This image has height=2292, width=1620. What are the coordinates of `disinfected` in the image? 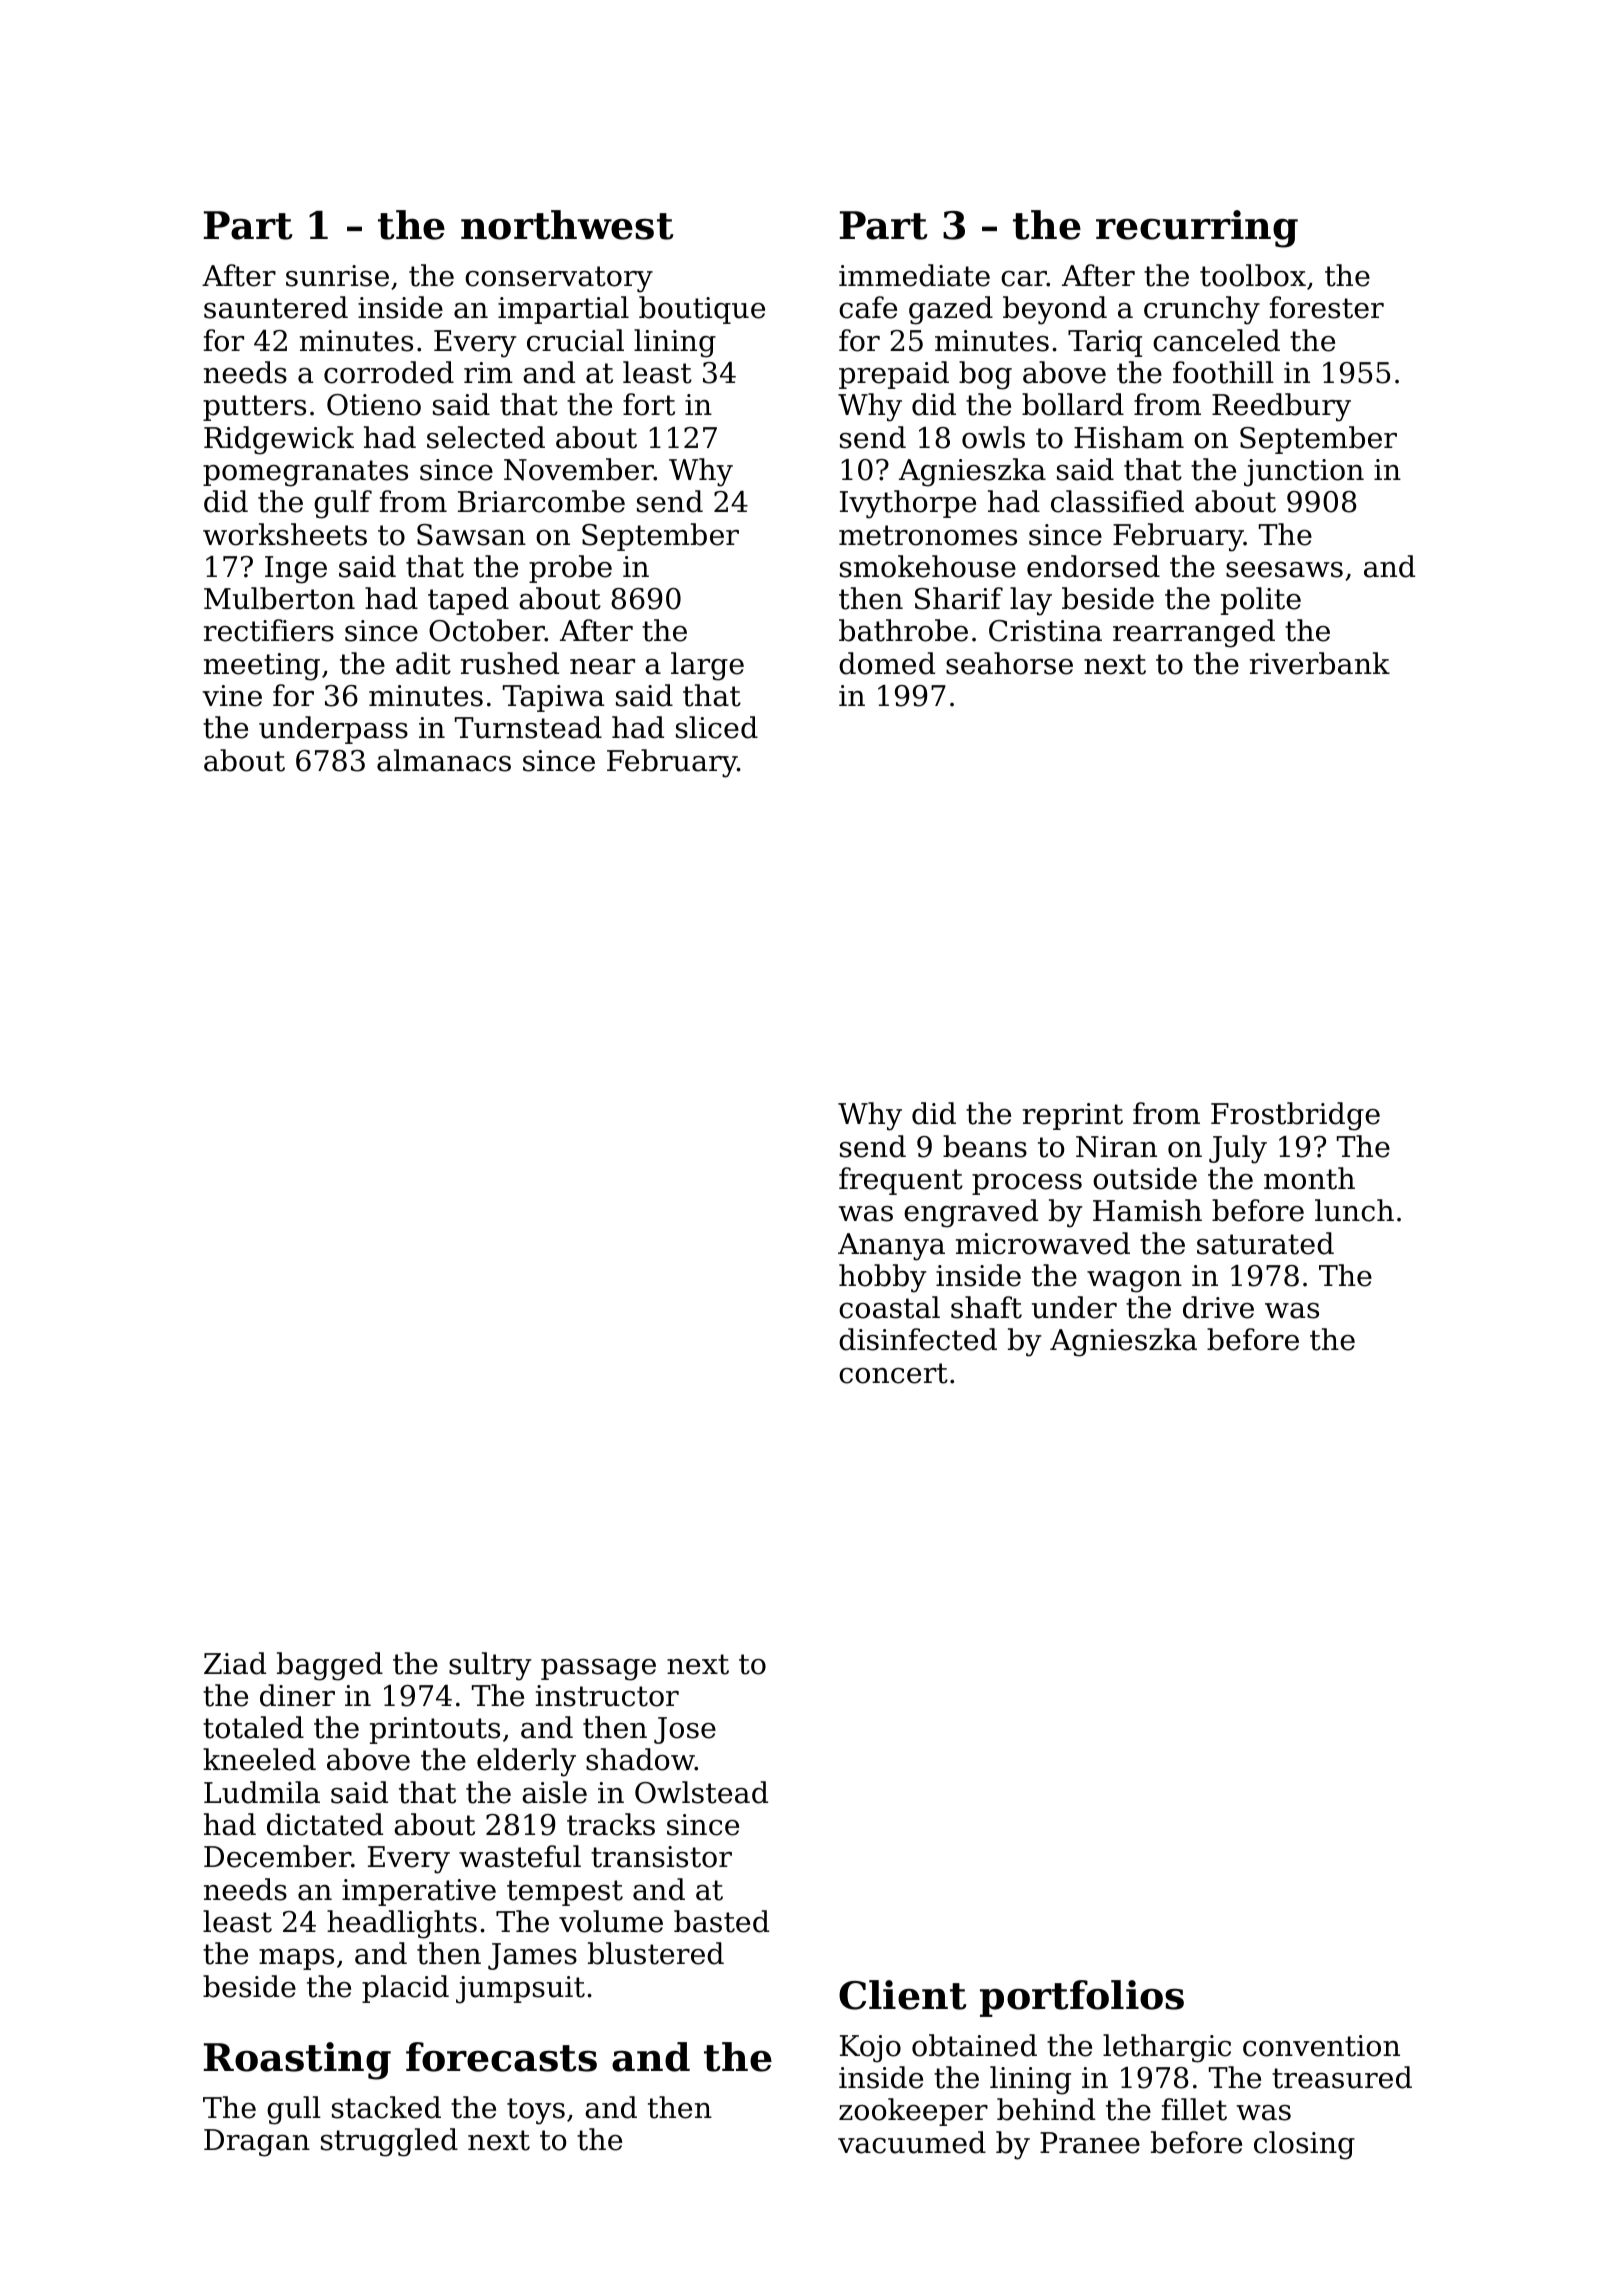 It's located at (918, 1339).
